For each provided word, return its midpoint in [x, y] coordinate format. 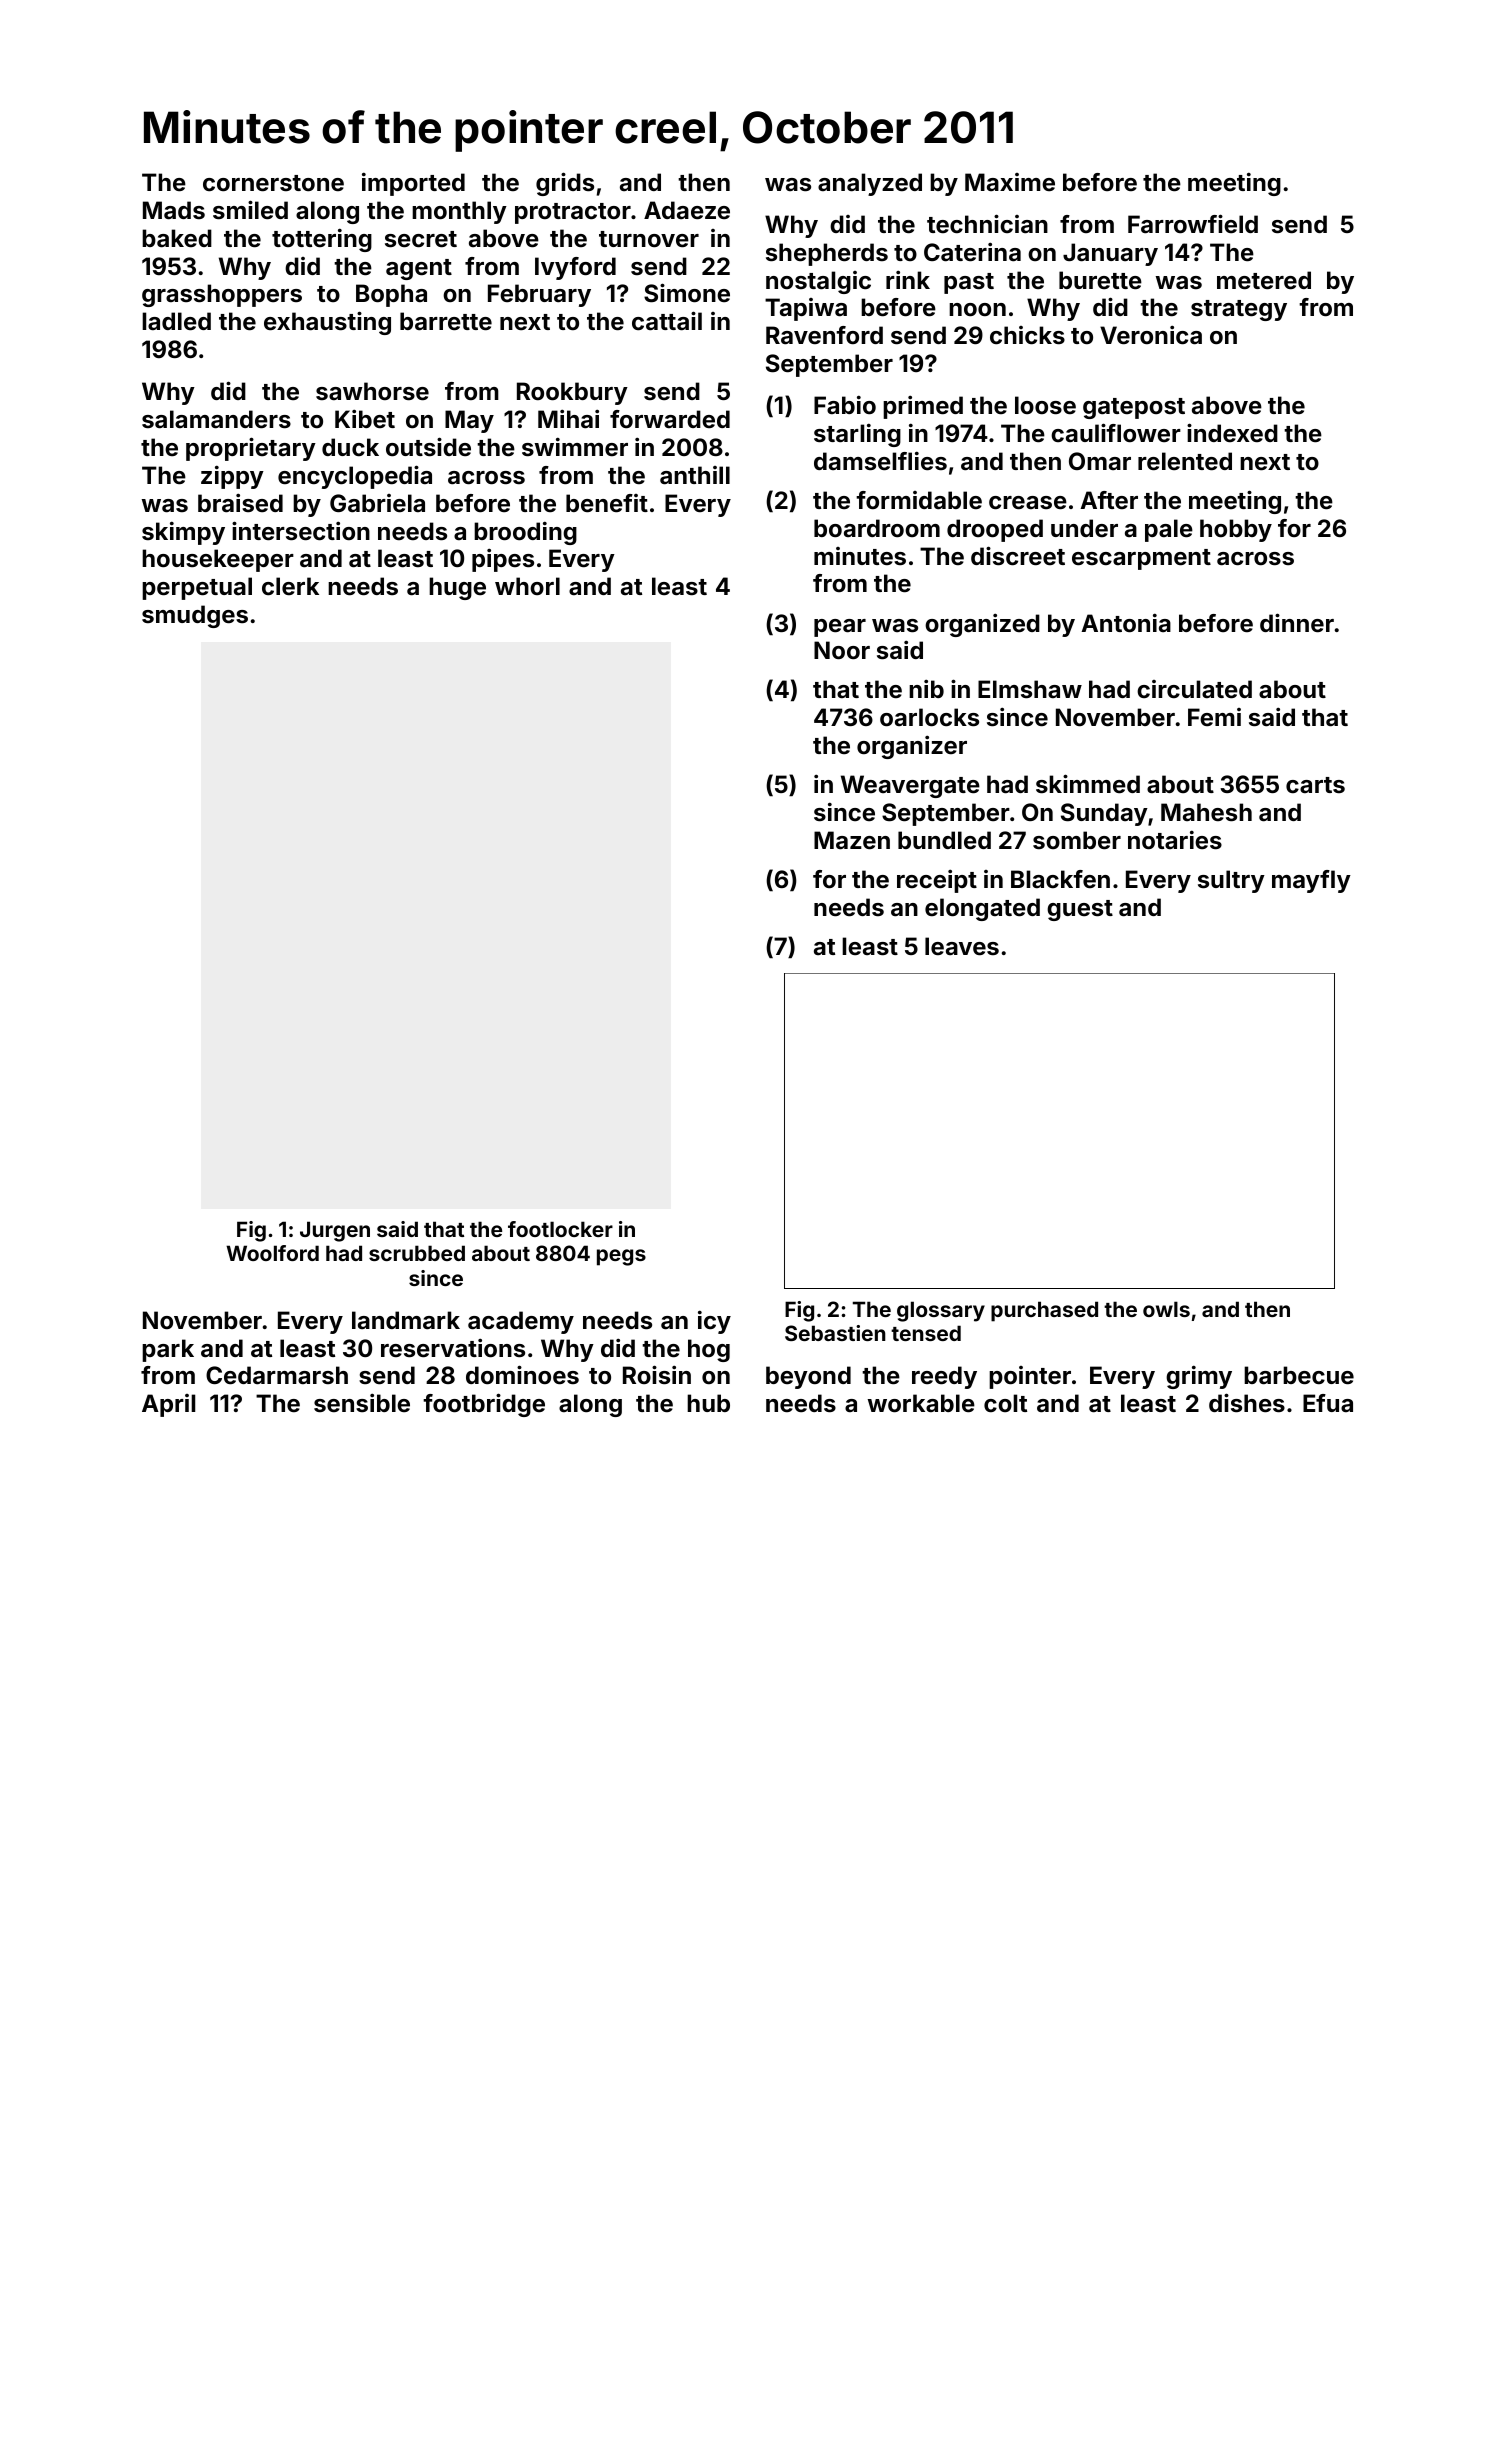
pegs [621, 1257]
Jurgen [335, 1231]
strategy [1239, 310]
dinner [1297, 623]
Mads [174, 210]
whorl [527, 586]
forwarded [670, 419]
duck [350, 447]
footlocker [560, 1229]
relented [1185, 461]
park [168, 1350]
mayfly [1311, 881]
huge [457, 588]
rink [908, 279]
